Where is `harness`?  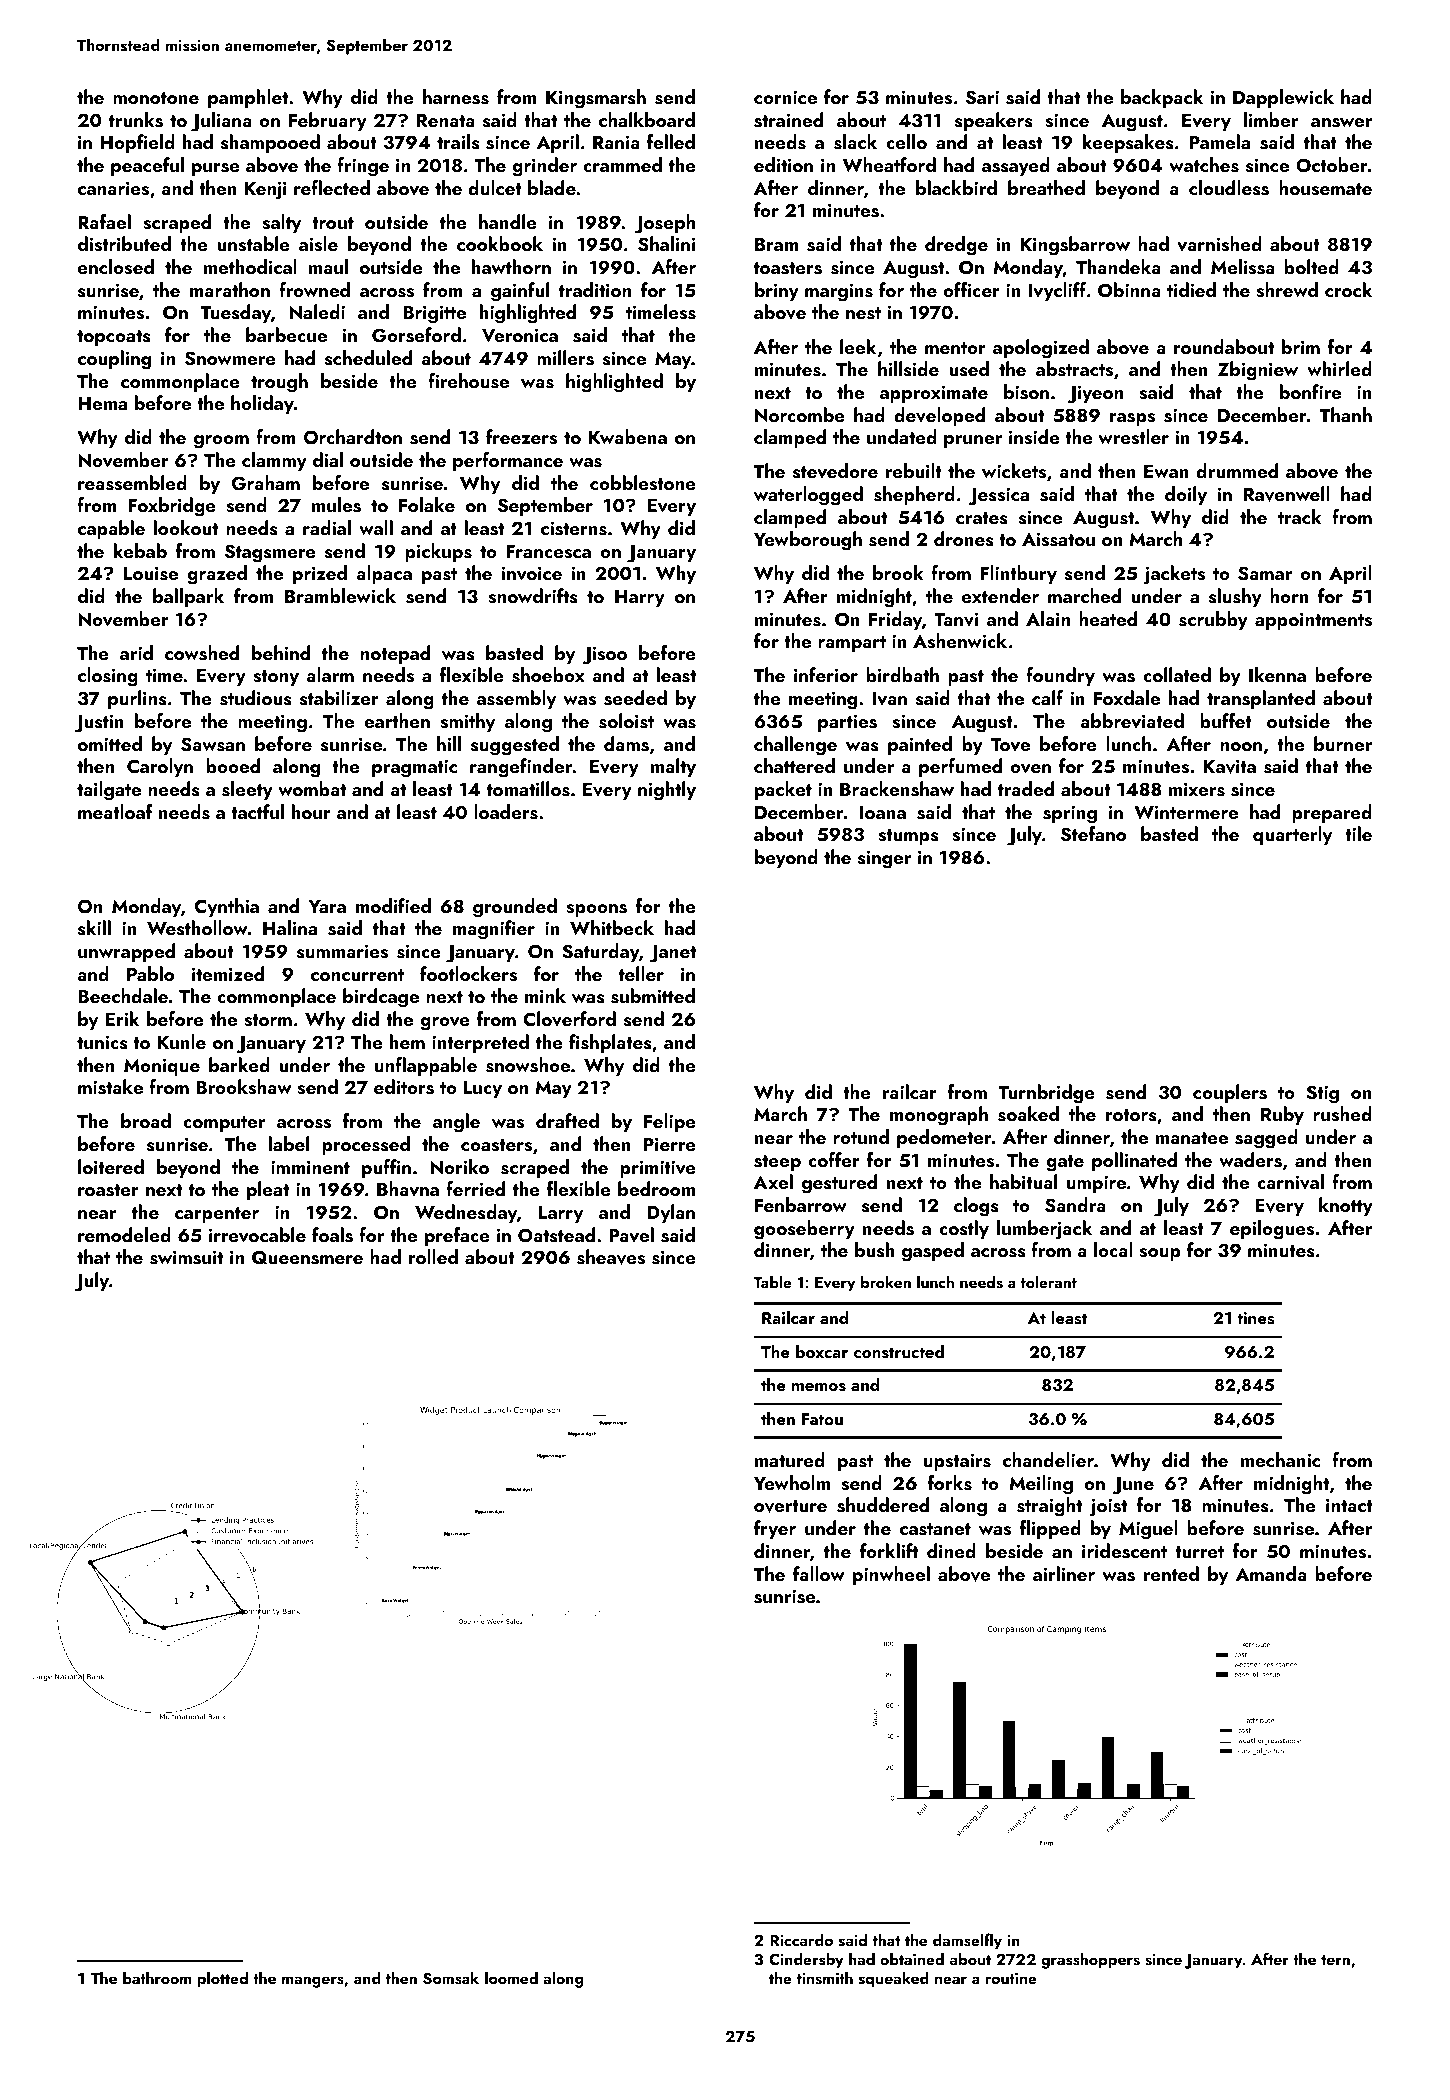 harness is located at coordinates (456, 97).
